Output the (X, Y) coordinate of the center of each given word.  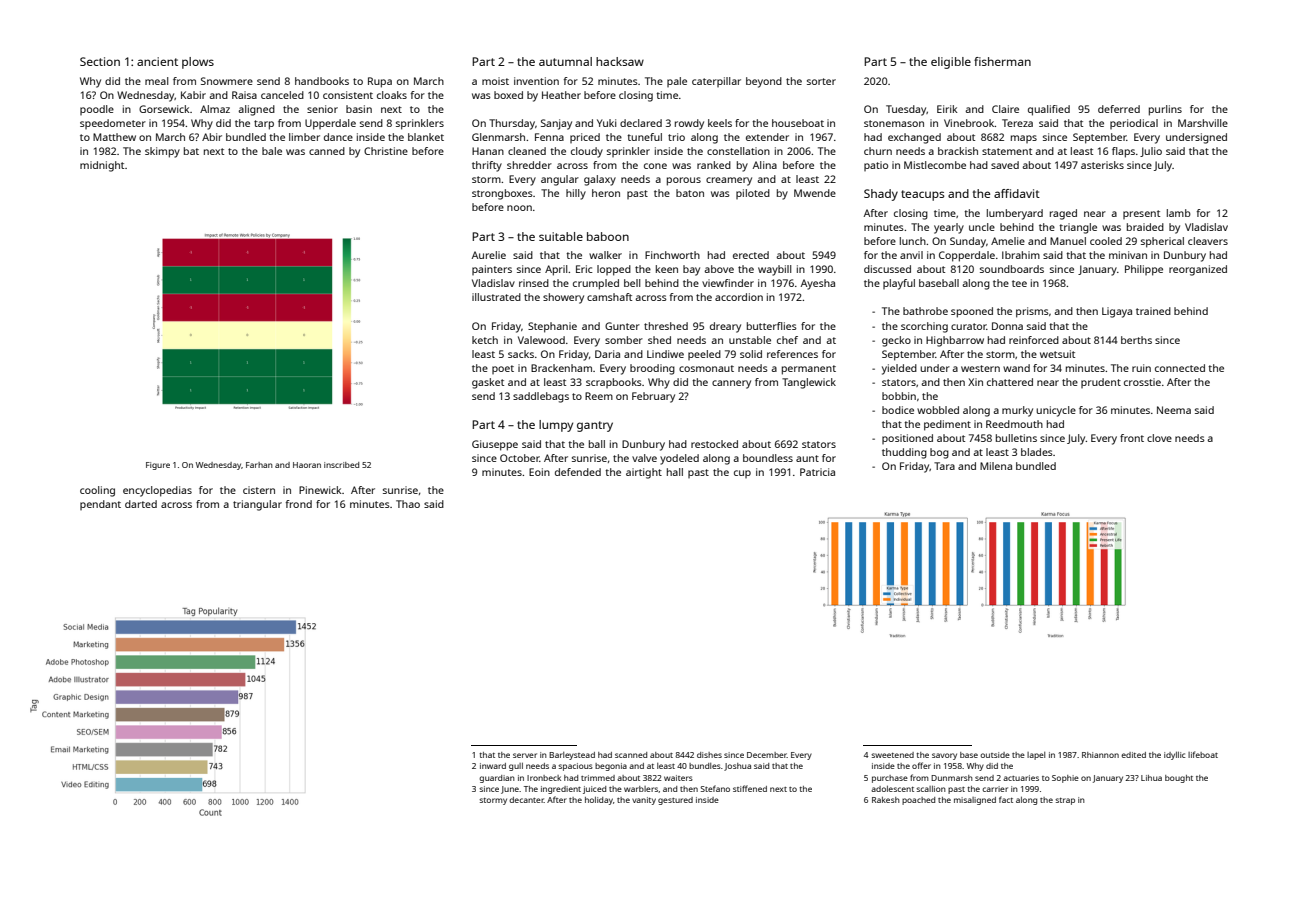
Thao (408, 504)
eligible (951, 63)
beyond (764, 82)
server (525, 755)
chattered (1010, 382)
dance (338, 137)
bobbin (899, 396)
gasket (488, 383)
